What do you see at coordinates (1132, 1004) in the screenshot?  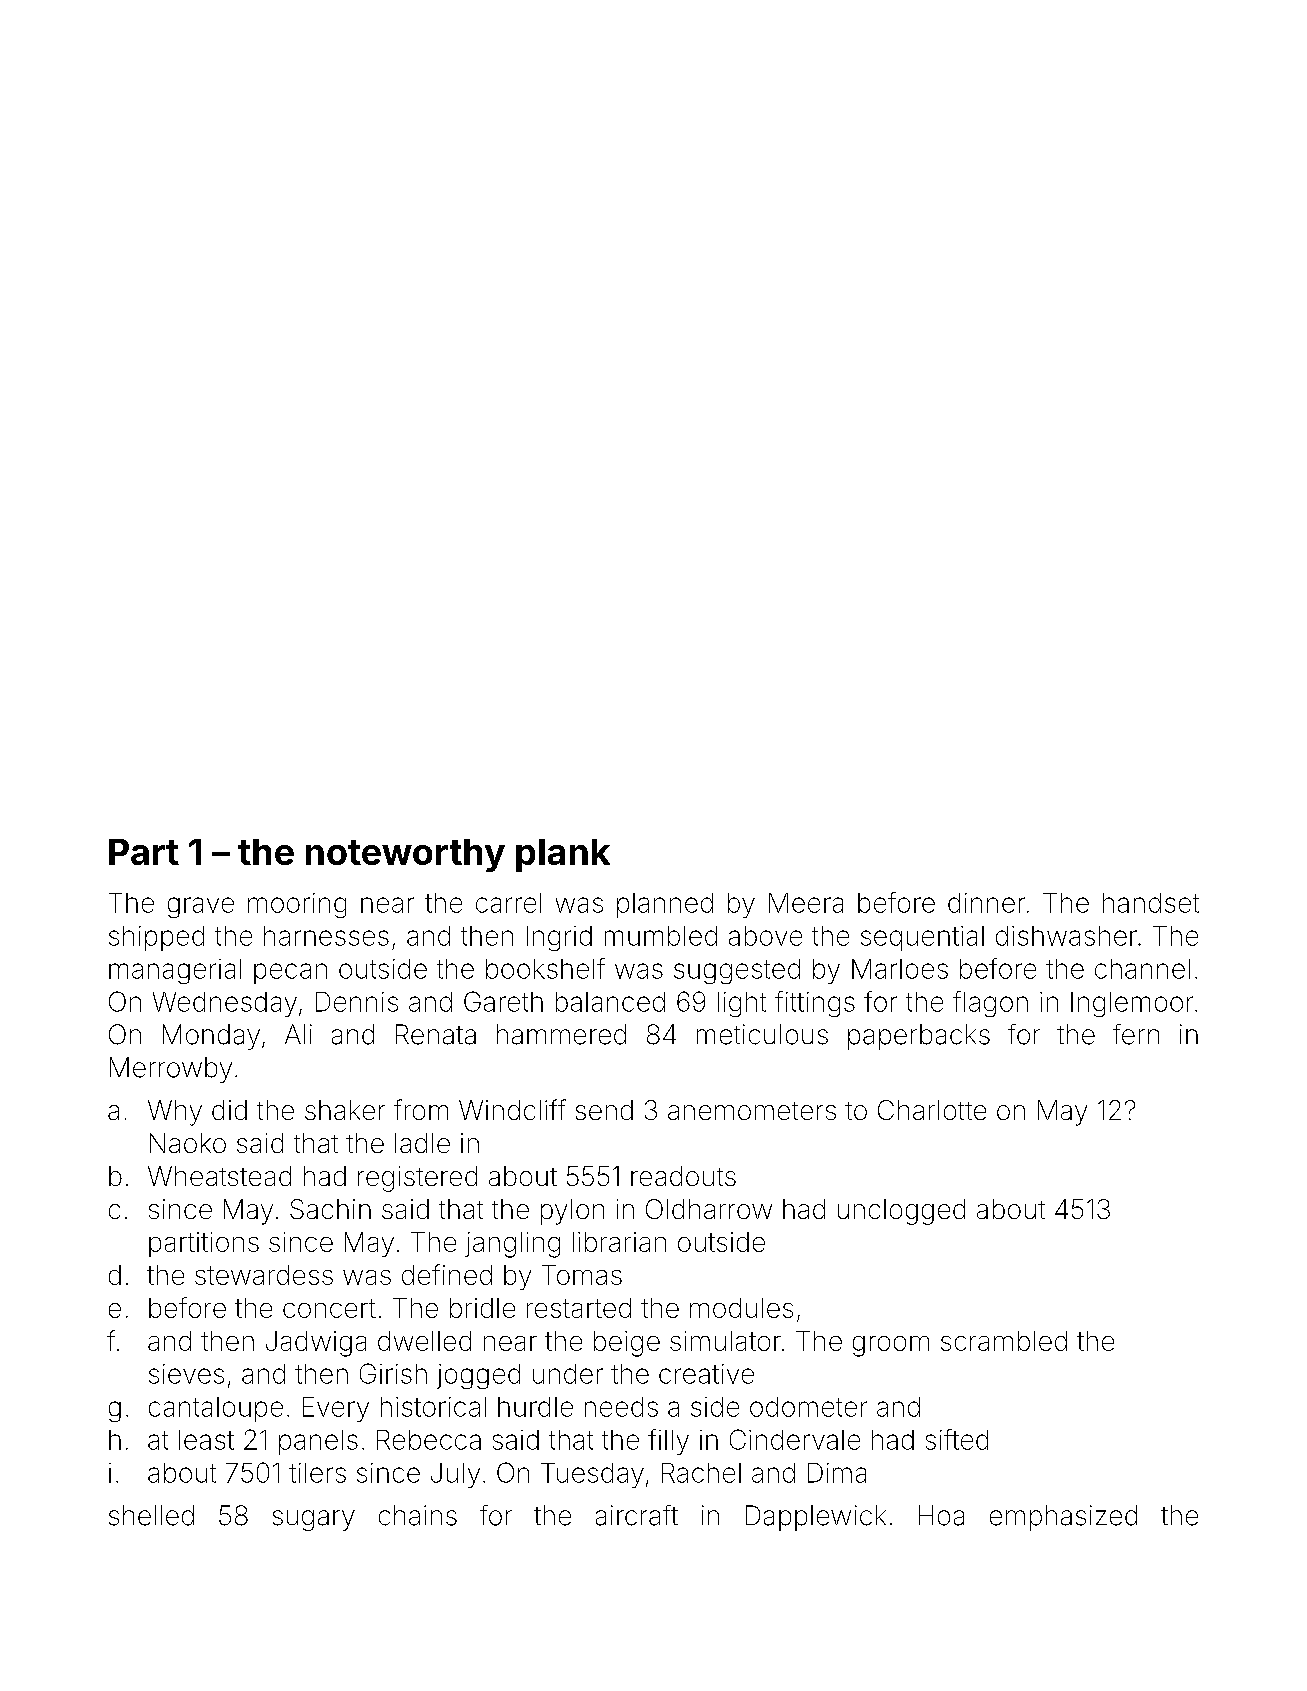 I see `Inglemoor` at bounding box center [1132, 1004].
